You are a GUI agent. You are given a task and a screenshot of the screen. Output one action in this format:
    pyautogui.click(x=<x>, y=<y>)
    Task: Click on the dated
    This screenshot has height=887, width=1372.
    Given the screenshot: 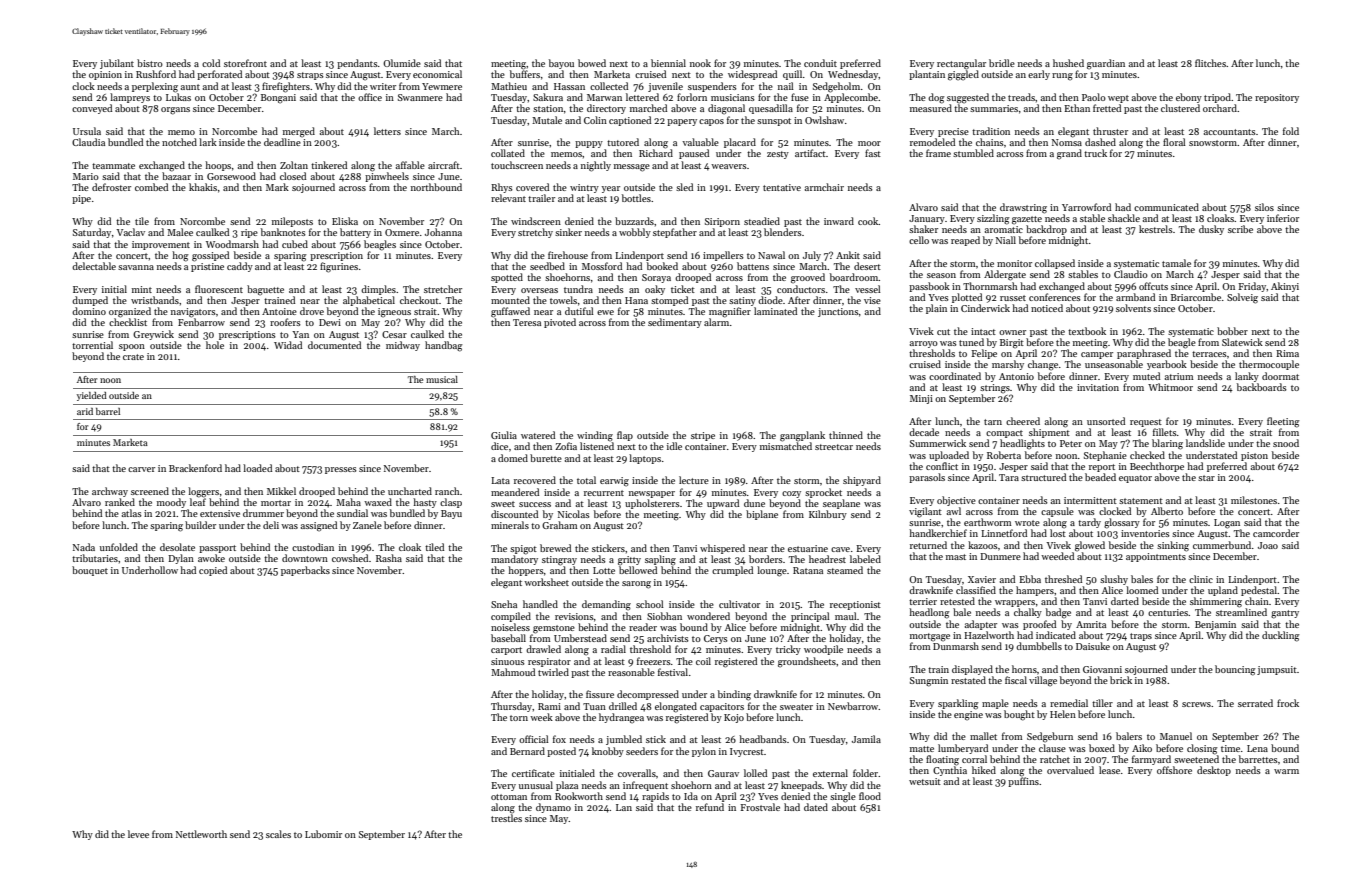 What is the action you would take?
    pyautogui.click(x=816, y=807)
